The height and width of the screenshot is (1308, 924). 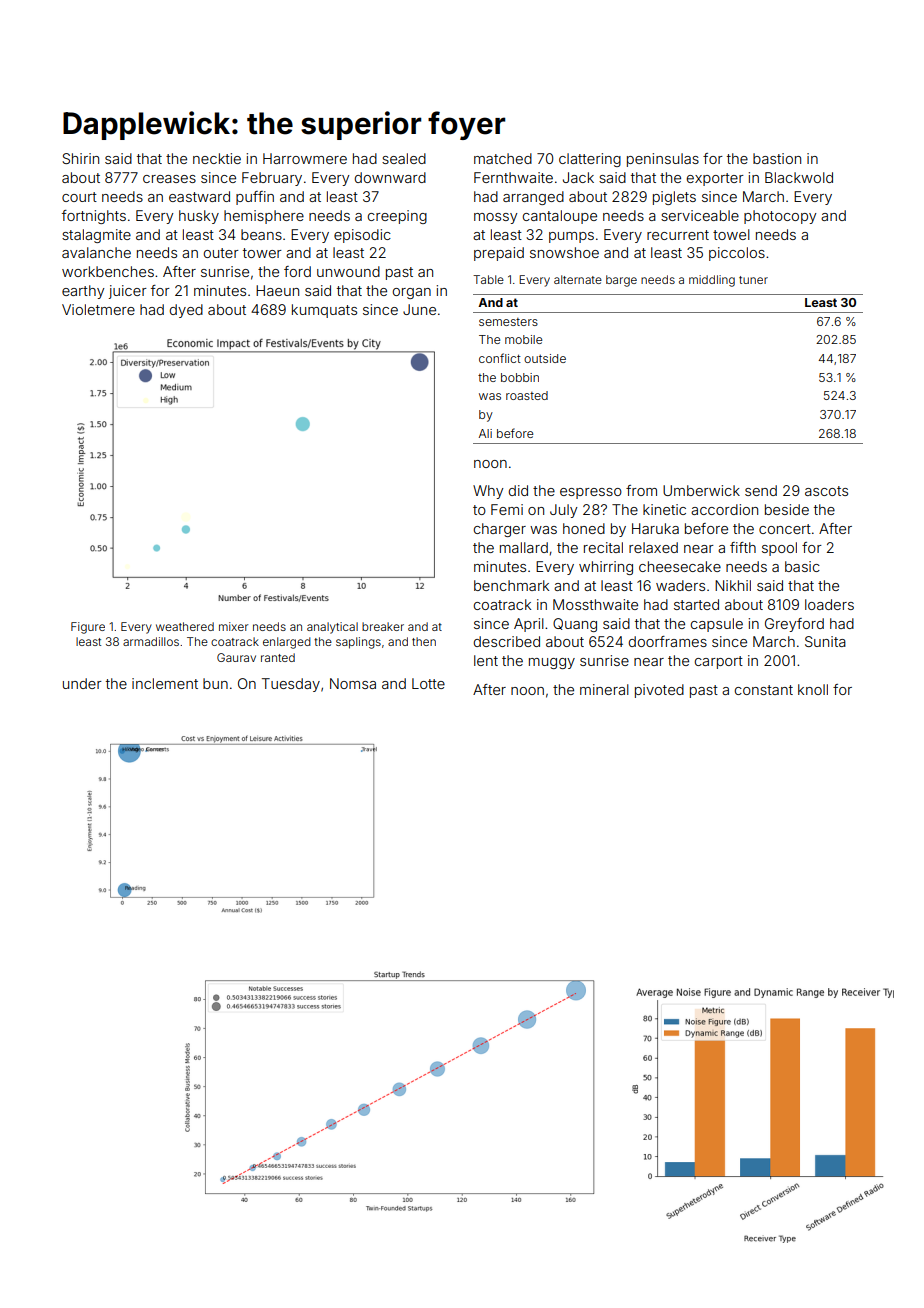 What do you see at coordinates (777, 158) in the screenshot?
I see `bastion` at bounding box center [777, 158].
